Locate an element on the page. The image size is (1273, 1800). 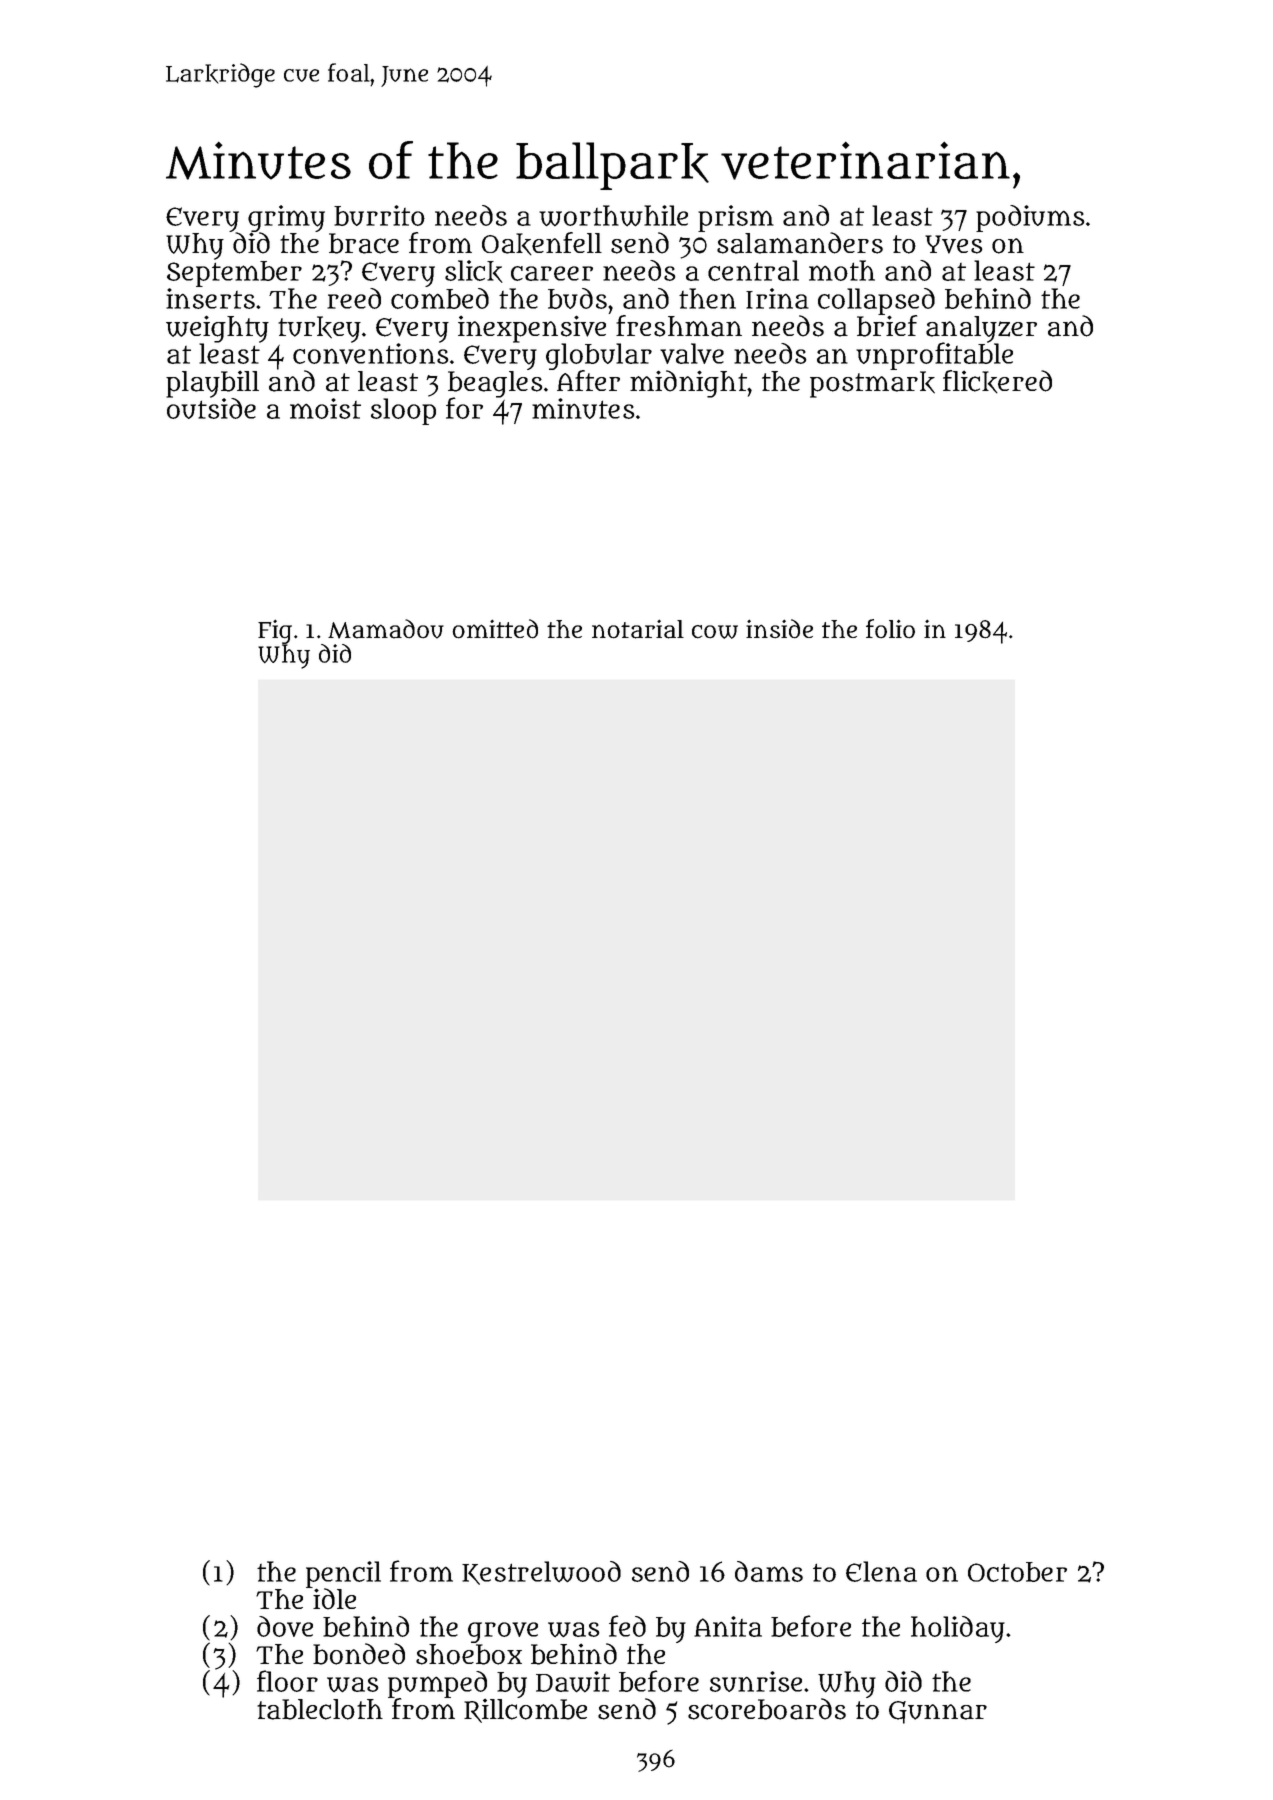
idle is located at coordinates (334, 1599).
